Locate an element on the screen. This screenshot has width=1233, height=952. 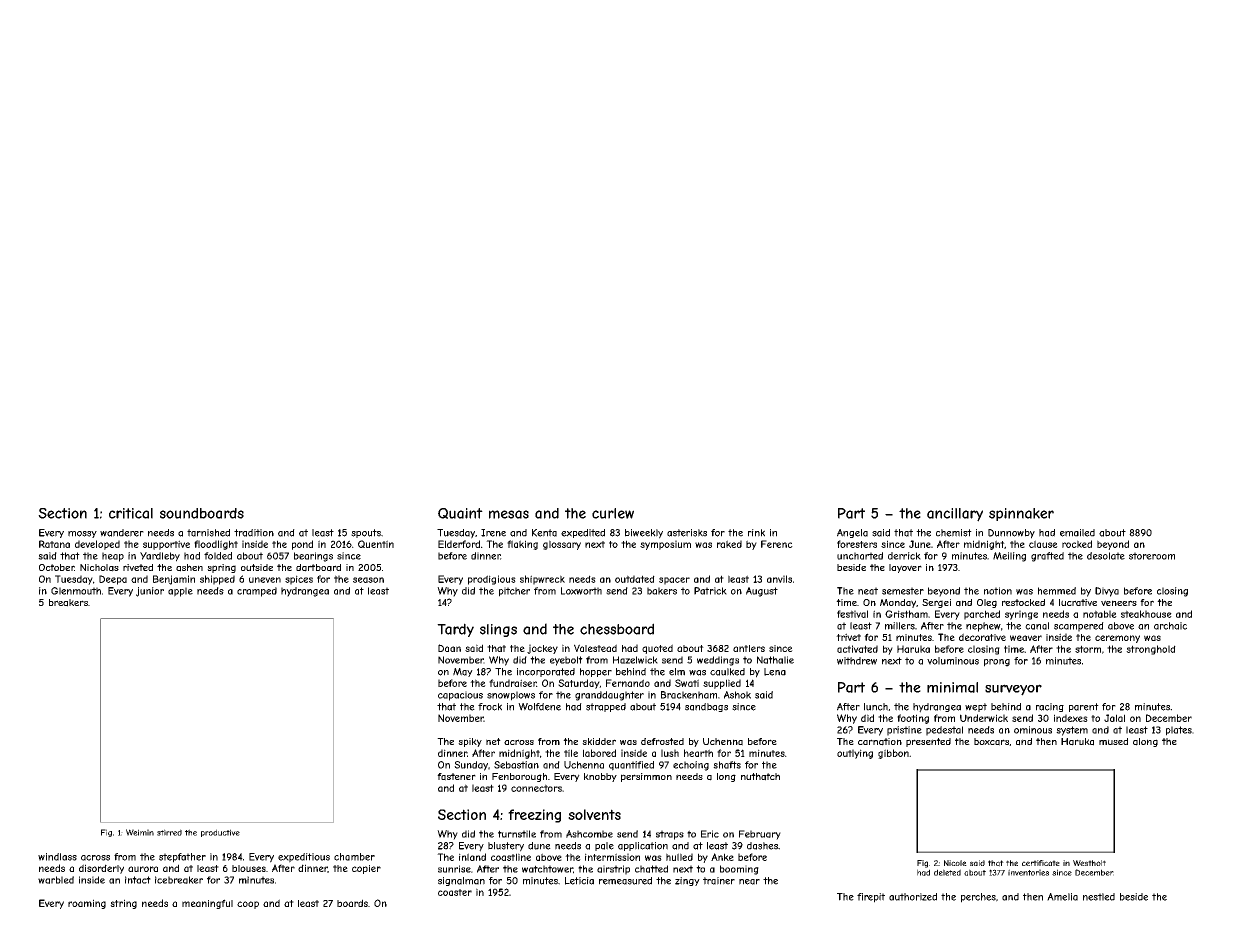
spinnaker is located at coordinates (1021, 514).
